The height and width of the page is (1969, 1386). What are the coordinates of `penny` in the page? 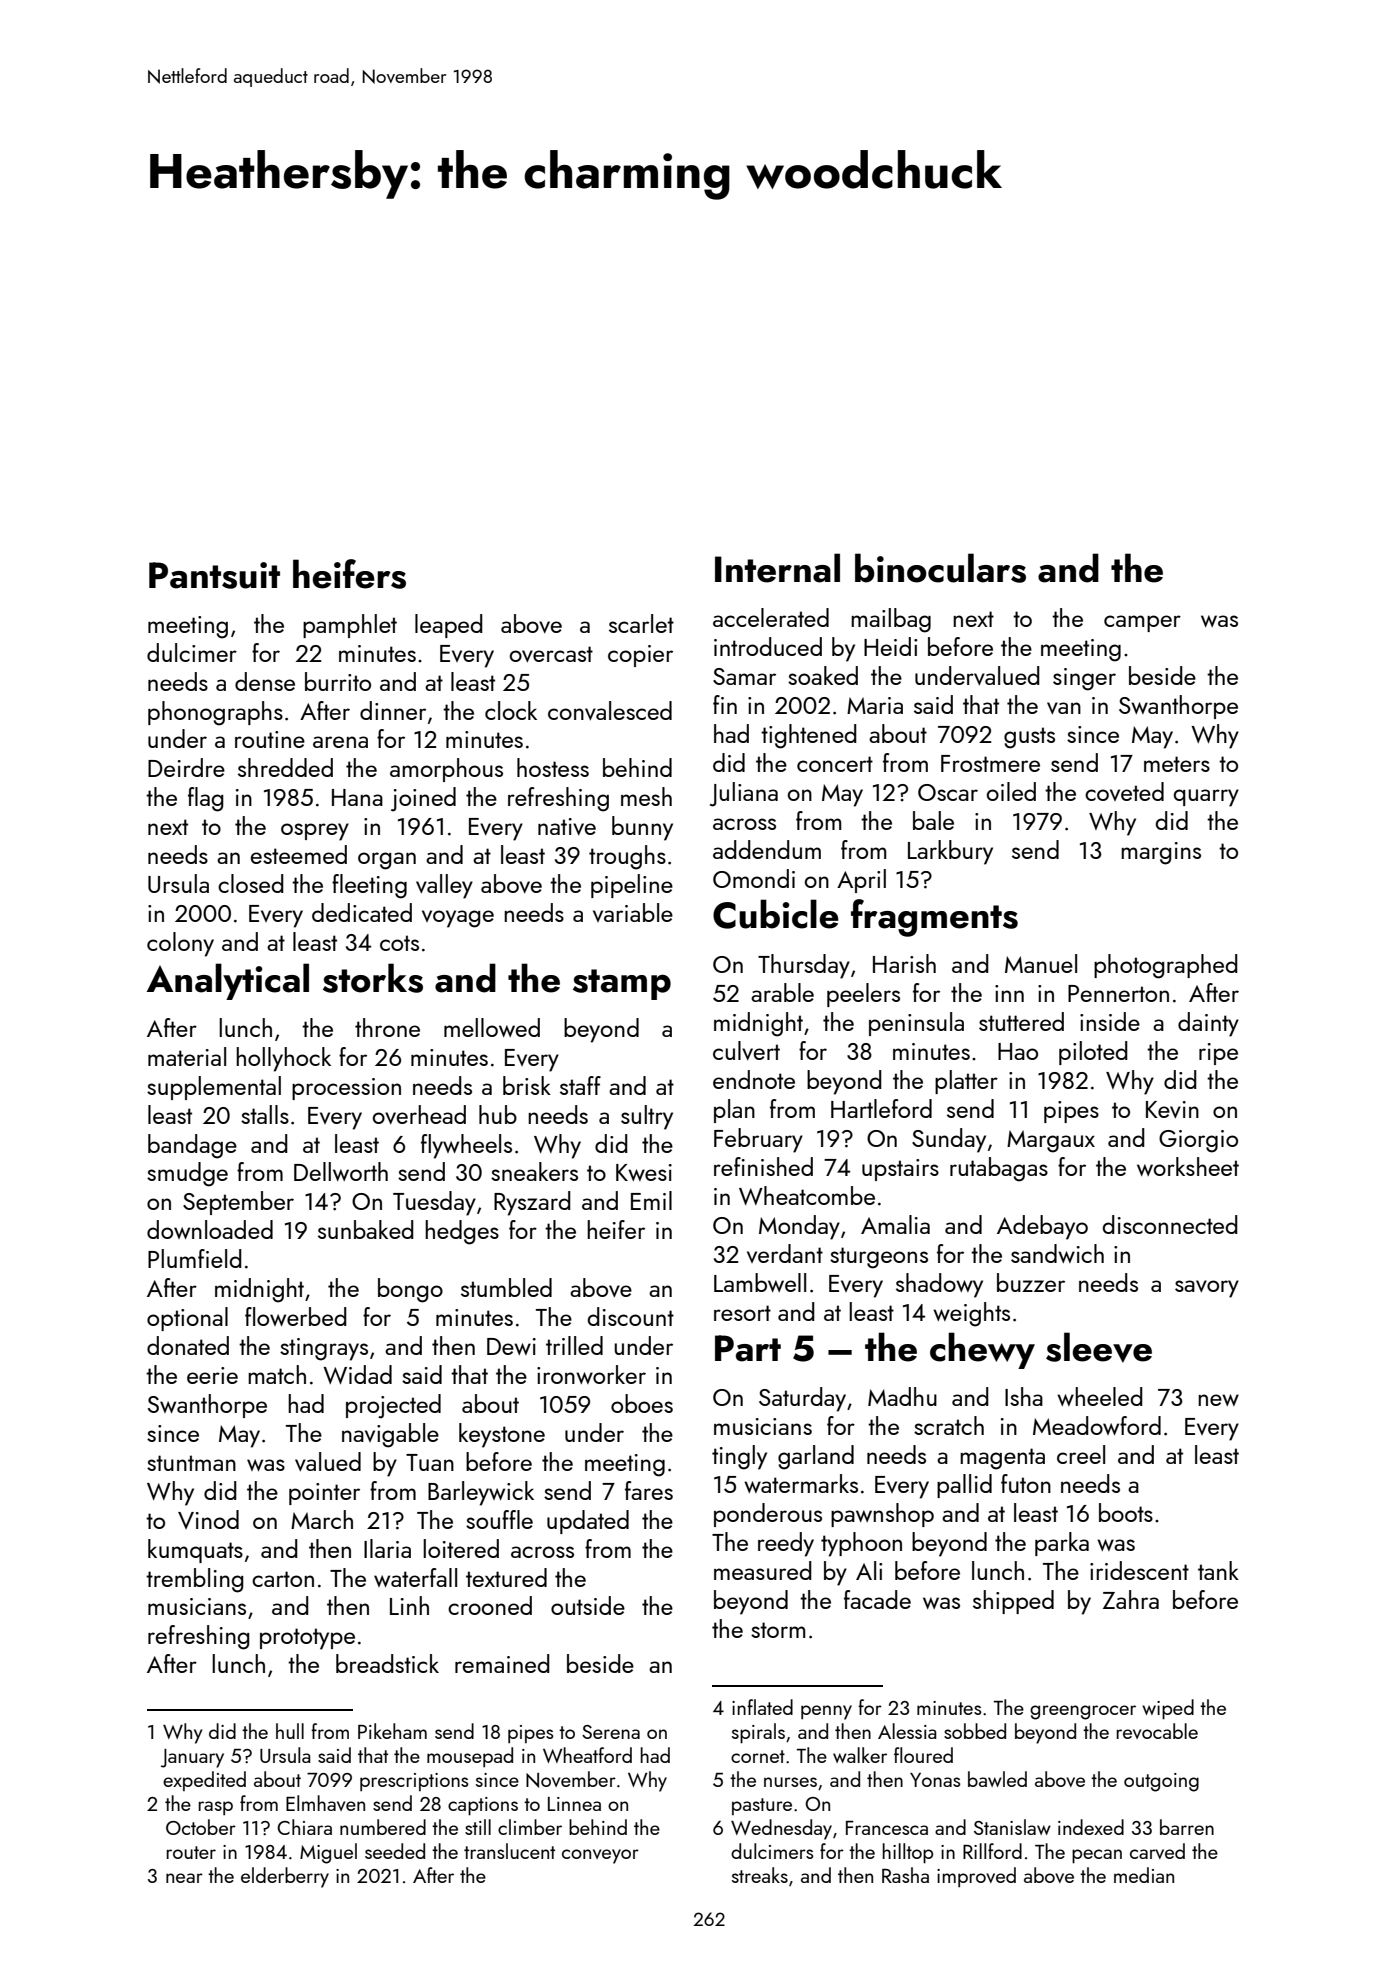 It's located at (826, 1712).
